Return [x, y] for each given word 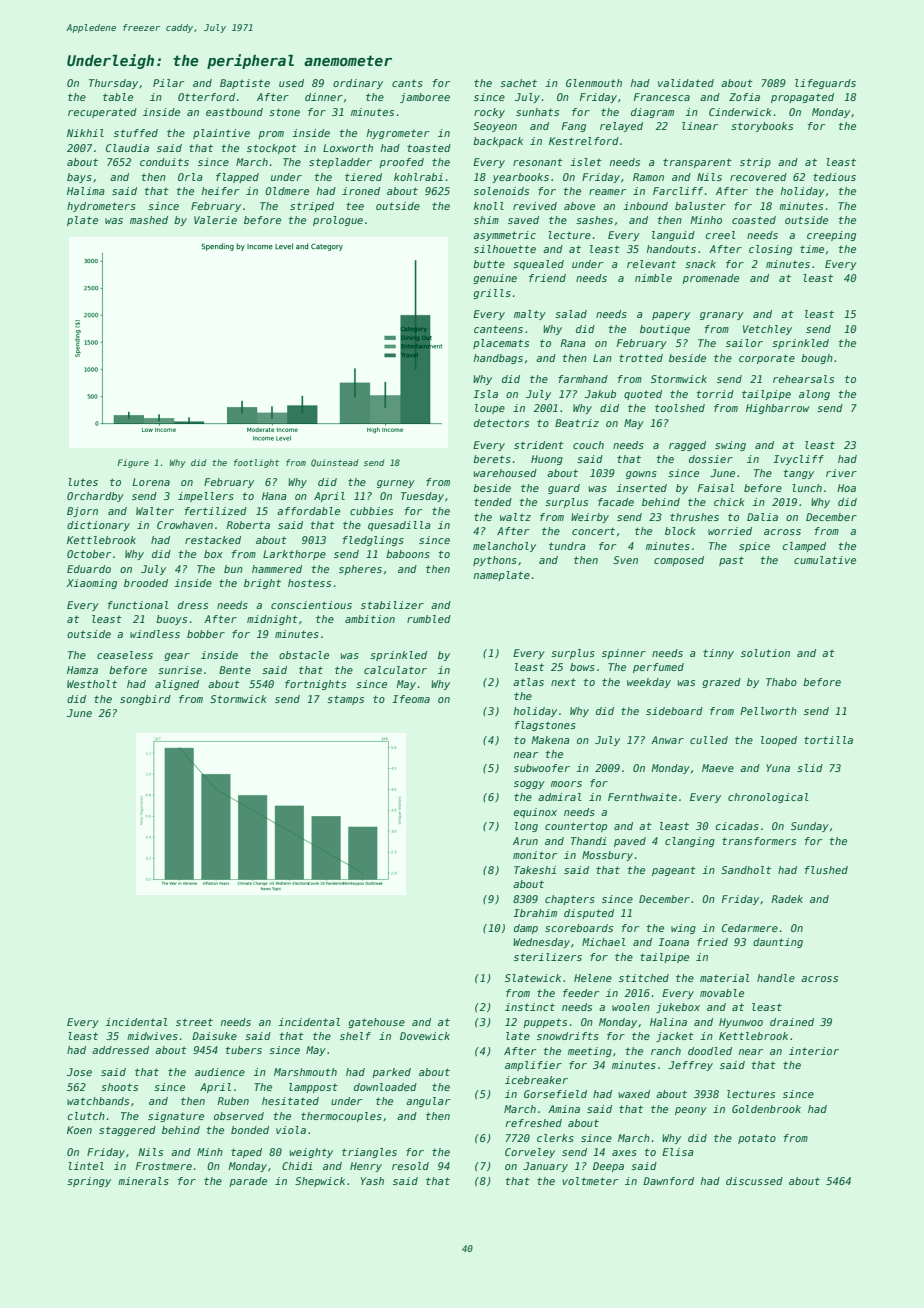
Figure [133, 463]
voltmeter [590, 1181]
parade [248, 1182]
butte [489, 264]
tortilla [828, 740]
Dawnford [668, 1181]
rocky [489, 113]
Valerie [215, 220]
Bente [235, 670]
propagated [802, 98]
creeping [831, 236]
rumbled [429, 619]
